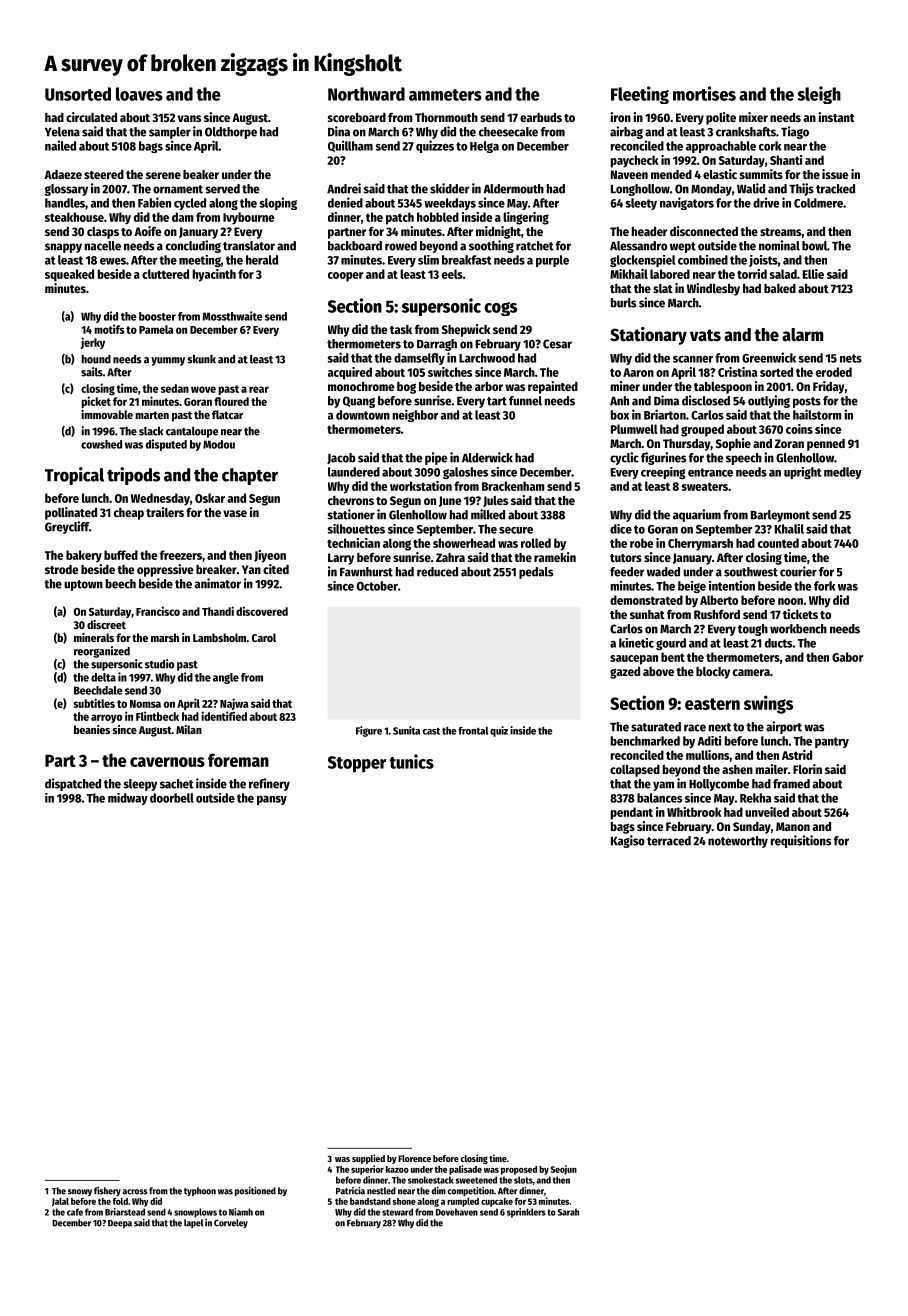 This page has width=908, height=1316. I want to click on sprinklers, so click(526, 1213).
